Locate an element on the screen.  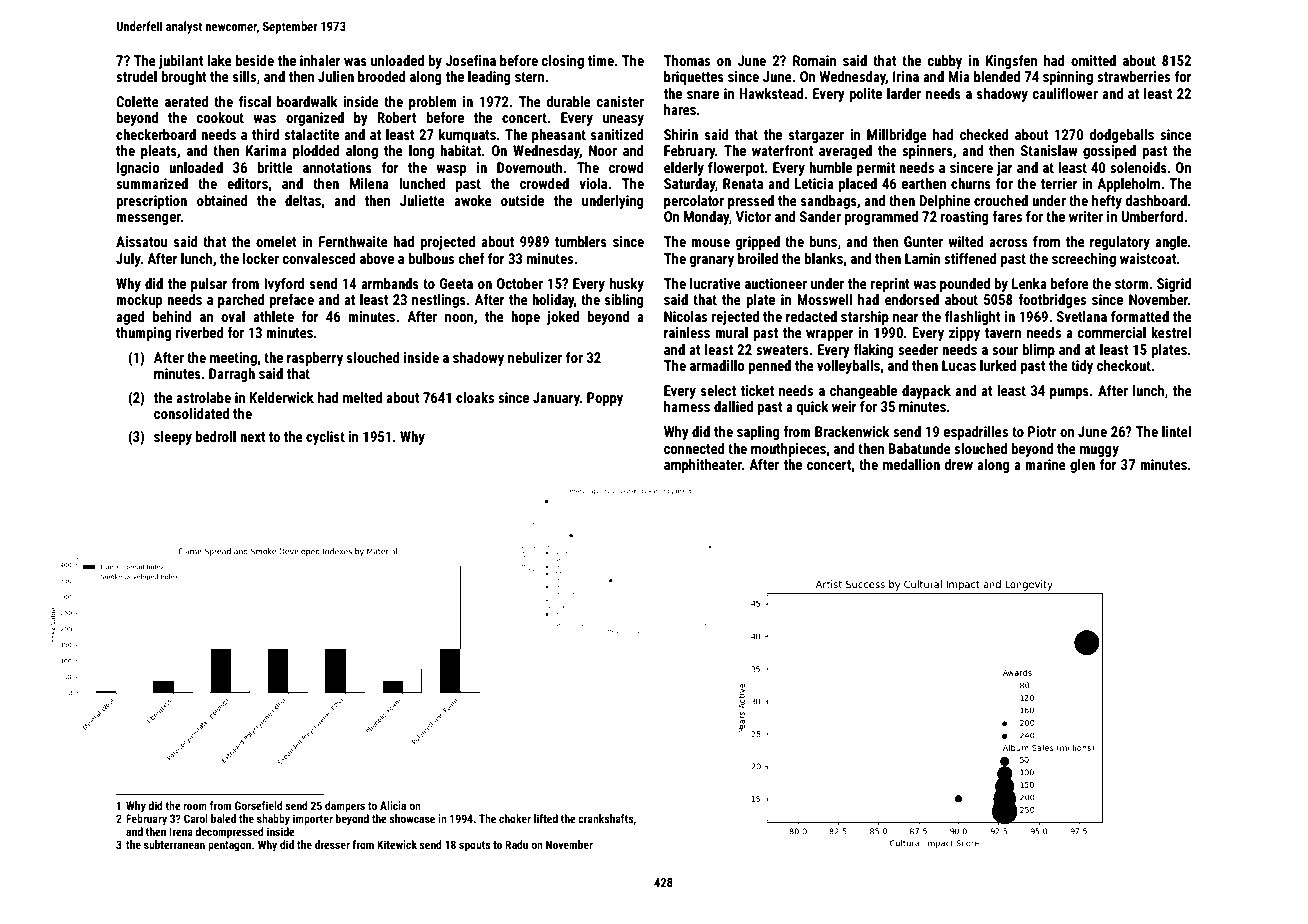
amphitheater is located at coordinates (703, 466).
